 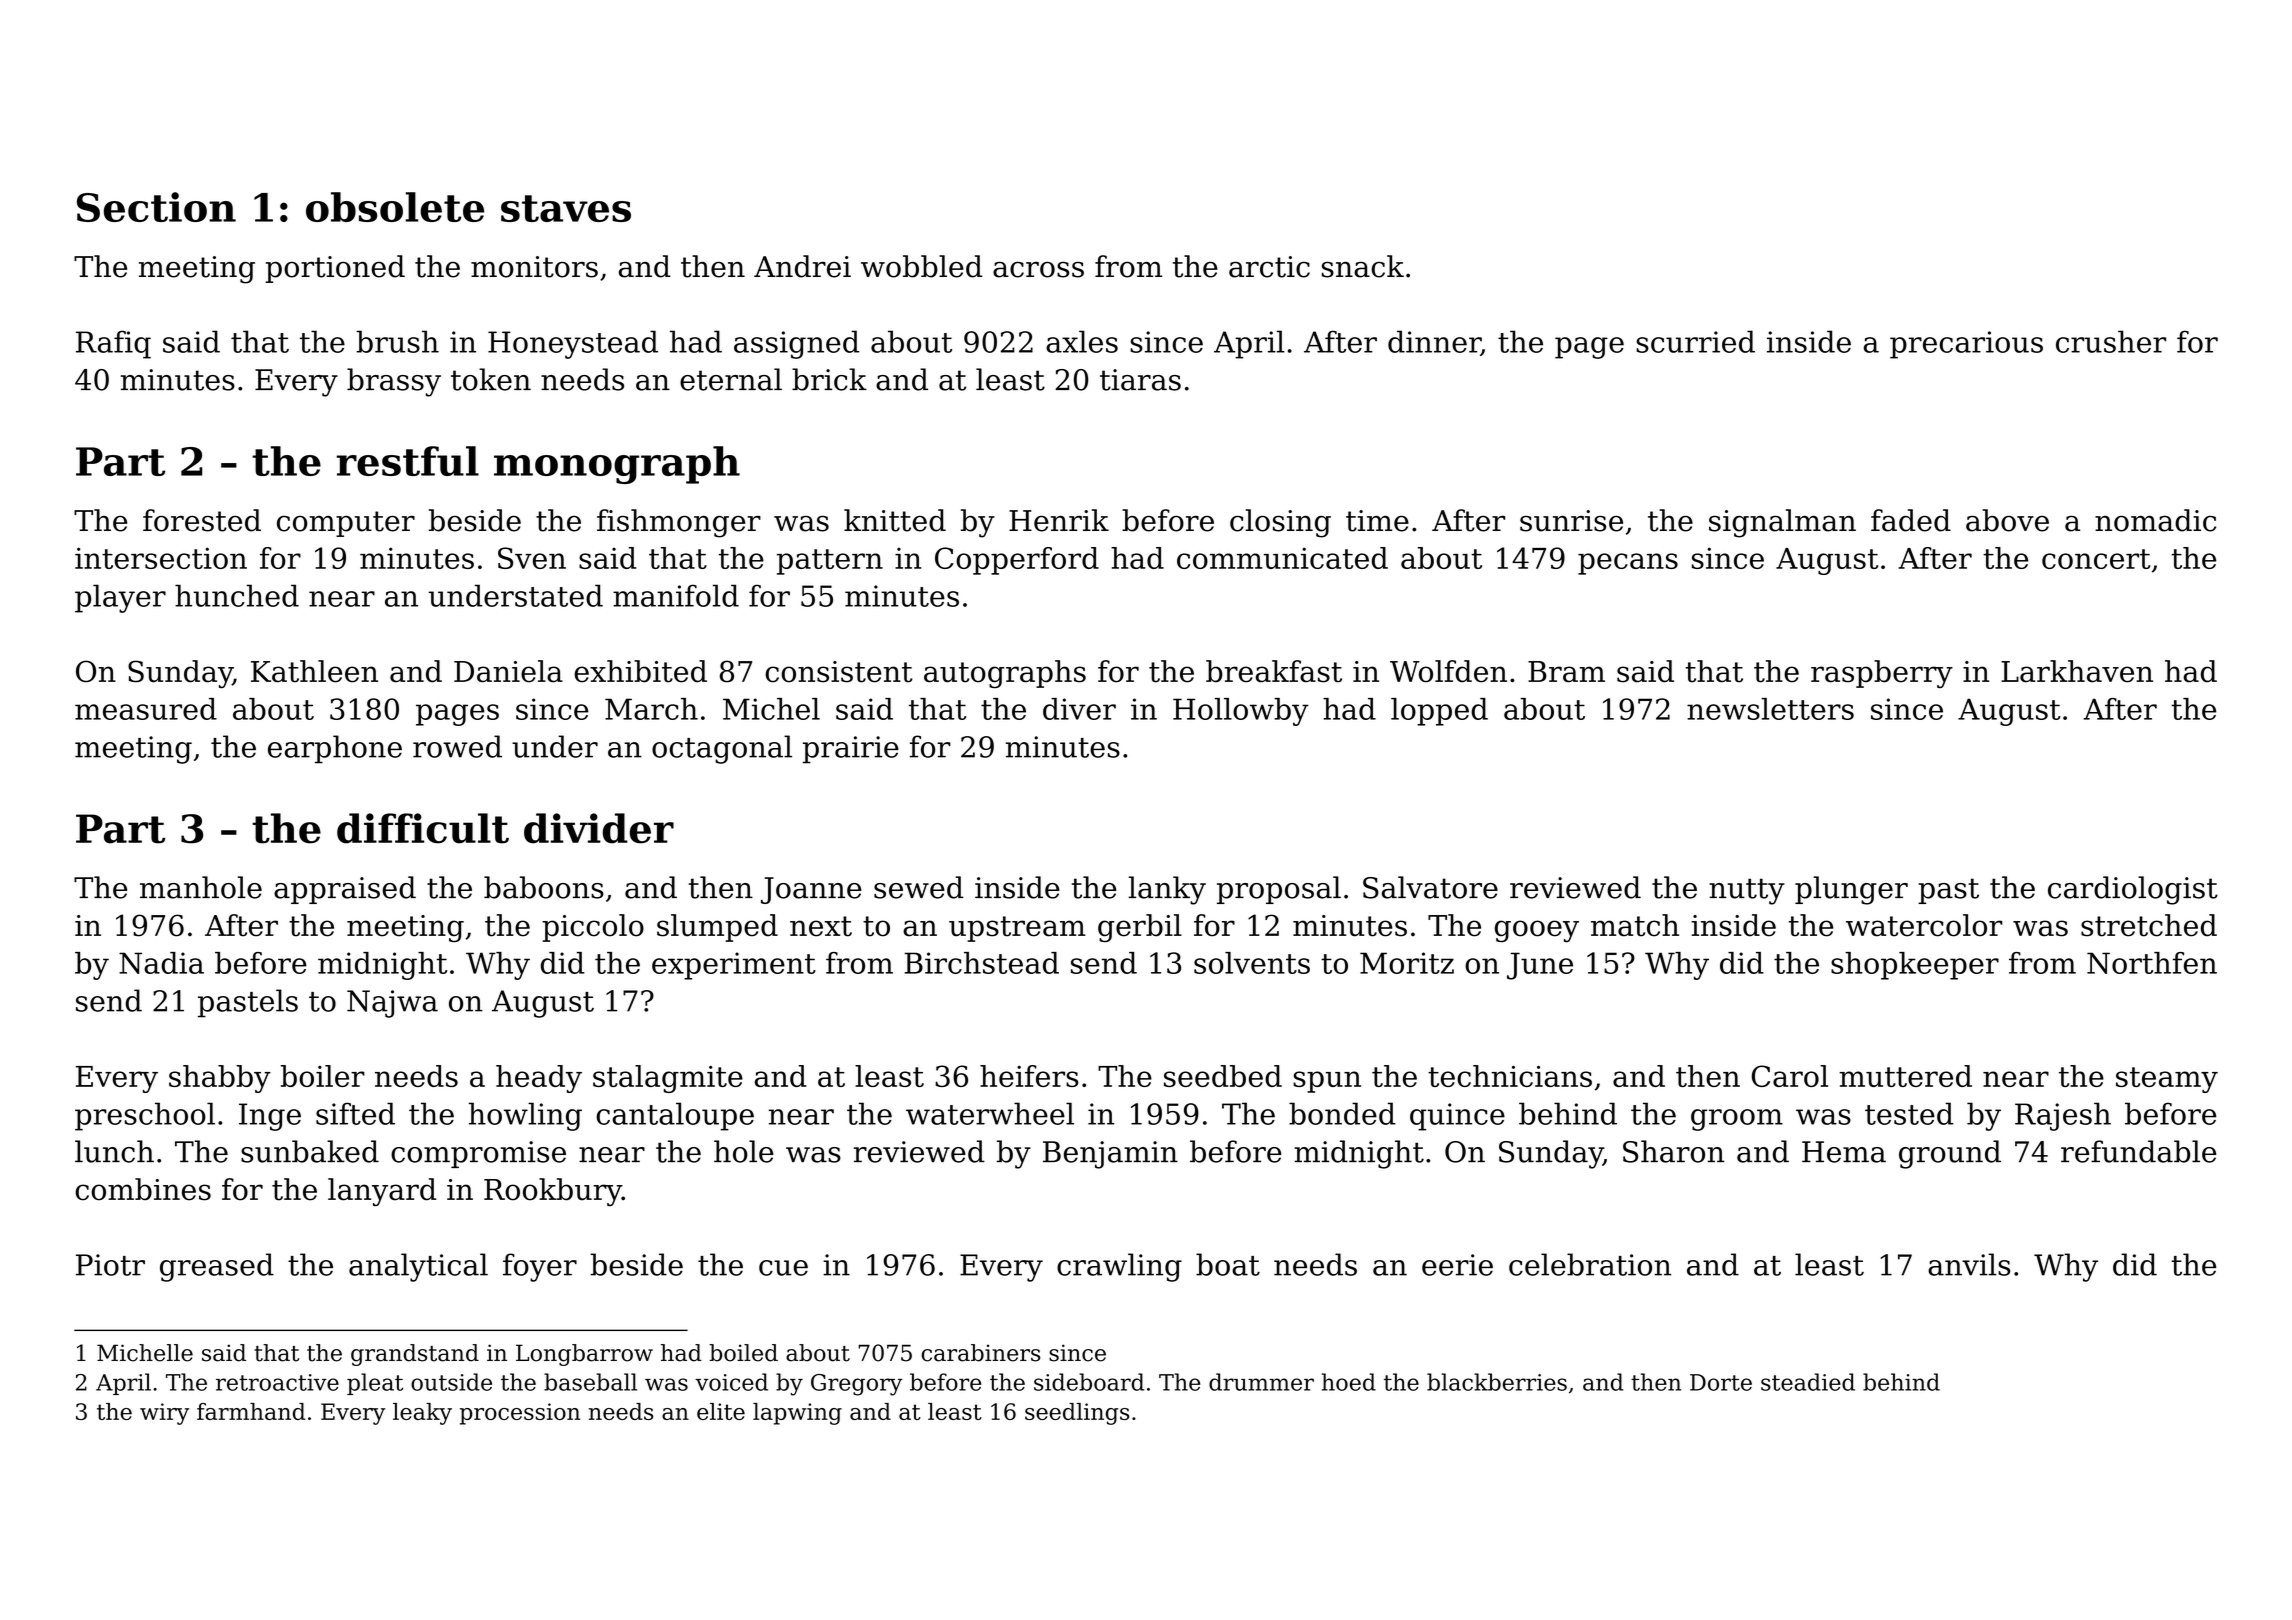 What do you see at coordinates (346, 524) in the document?
I see `computer` at bounding box center [346, 524].
